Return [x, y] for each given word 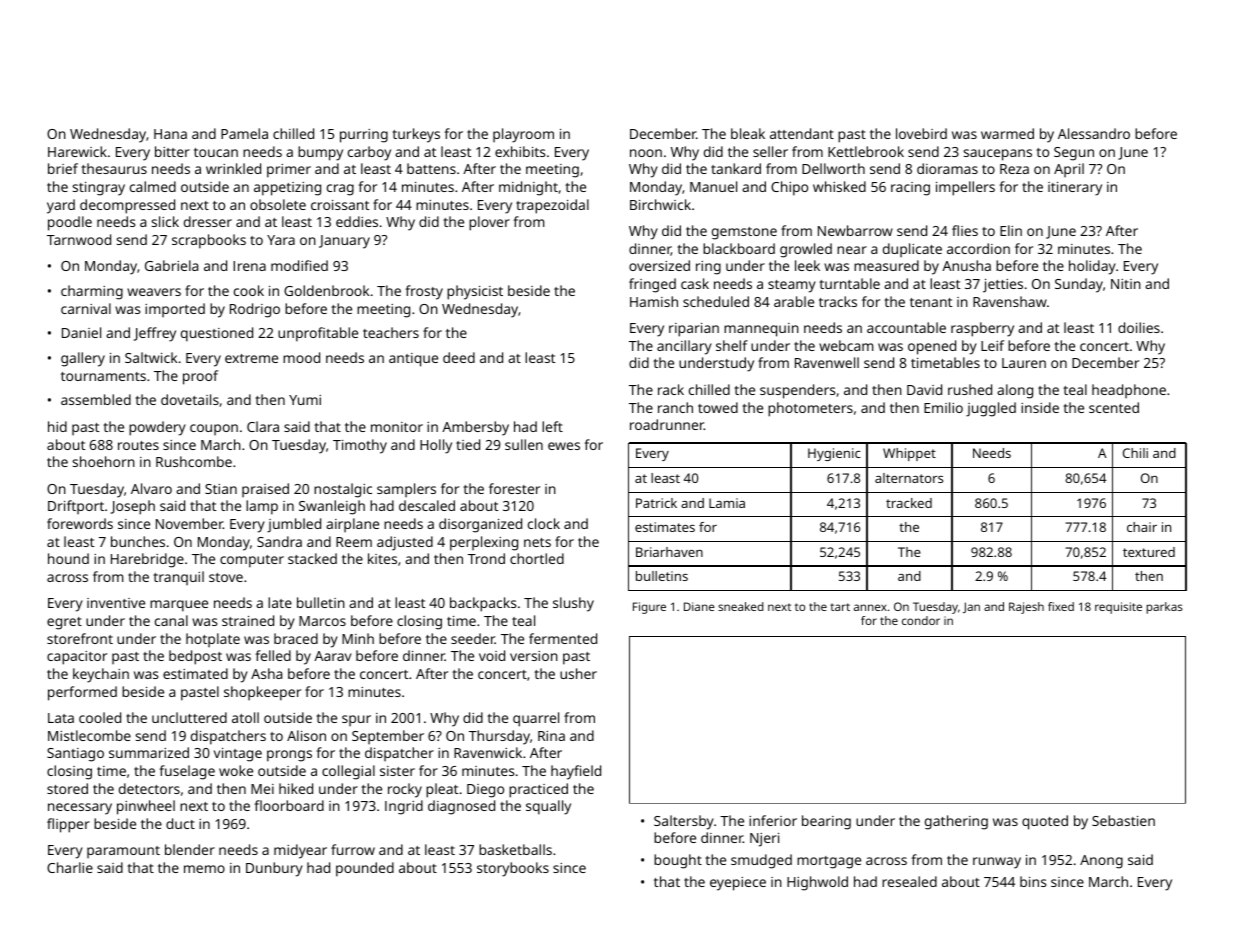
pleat [442, 790]
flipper [68, 825]
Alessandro [1094, 133]
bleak [748, 133]
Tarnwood [79, 239]
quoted [1045, 822]
